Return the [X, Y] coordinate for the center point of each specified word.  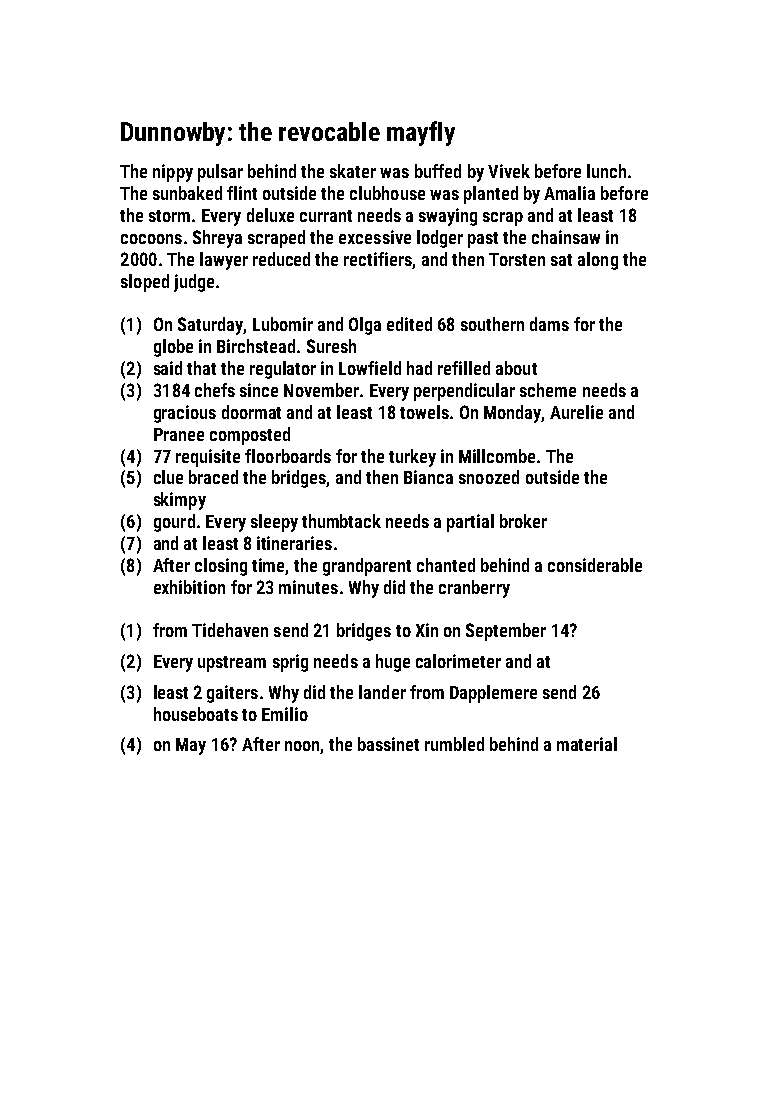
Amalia [569, 193]
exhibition [189, 587]
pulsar [220, 173]
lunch [606, 171]
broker [523, 521]
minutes [308, 587]
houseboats [196, 714]
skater [353, 171]
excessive [375, 237]
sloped [145, 283]
